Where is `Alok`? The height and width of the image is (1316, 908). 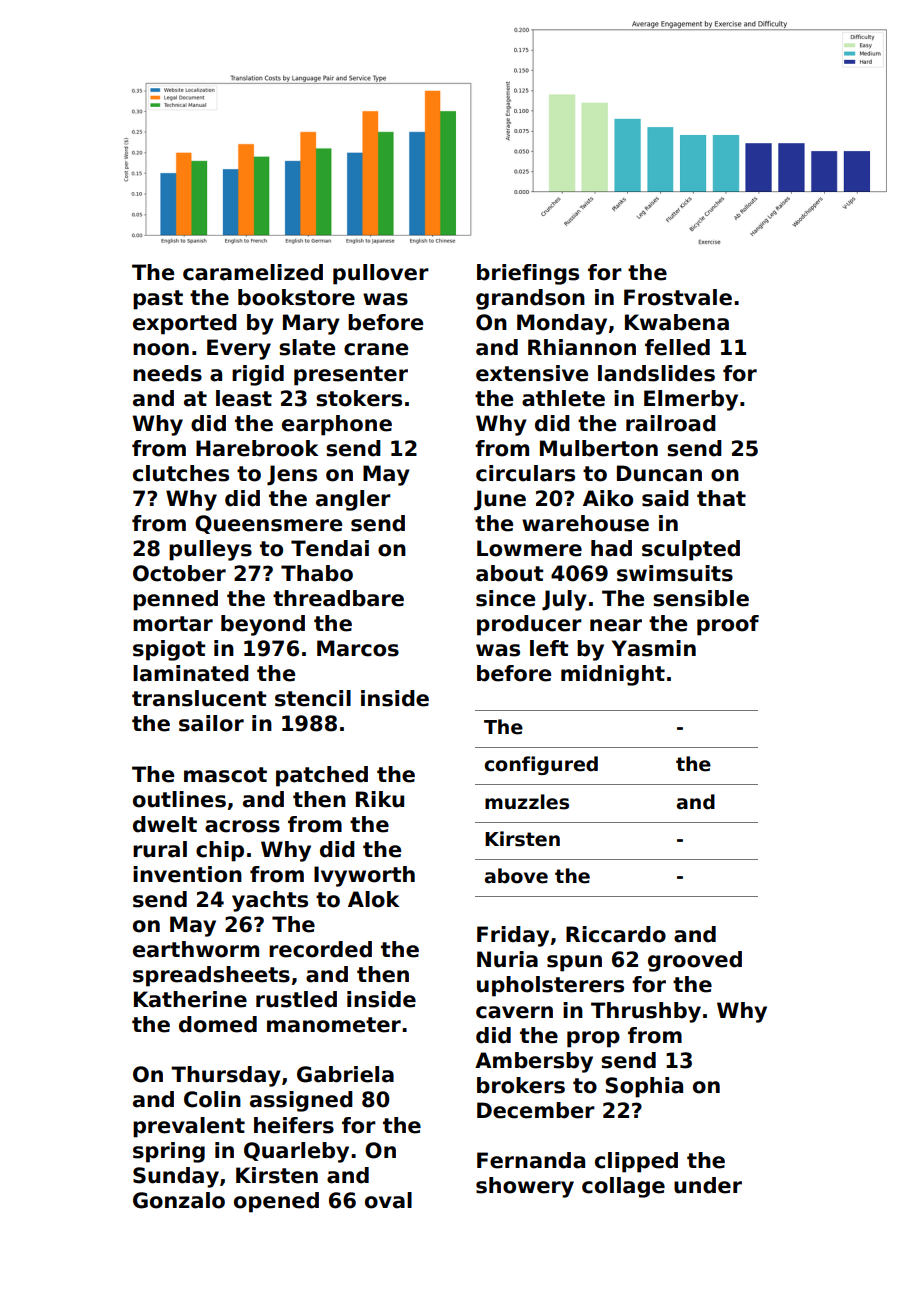 Alok is located at coordinates (374, 899).
